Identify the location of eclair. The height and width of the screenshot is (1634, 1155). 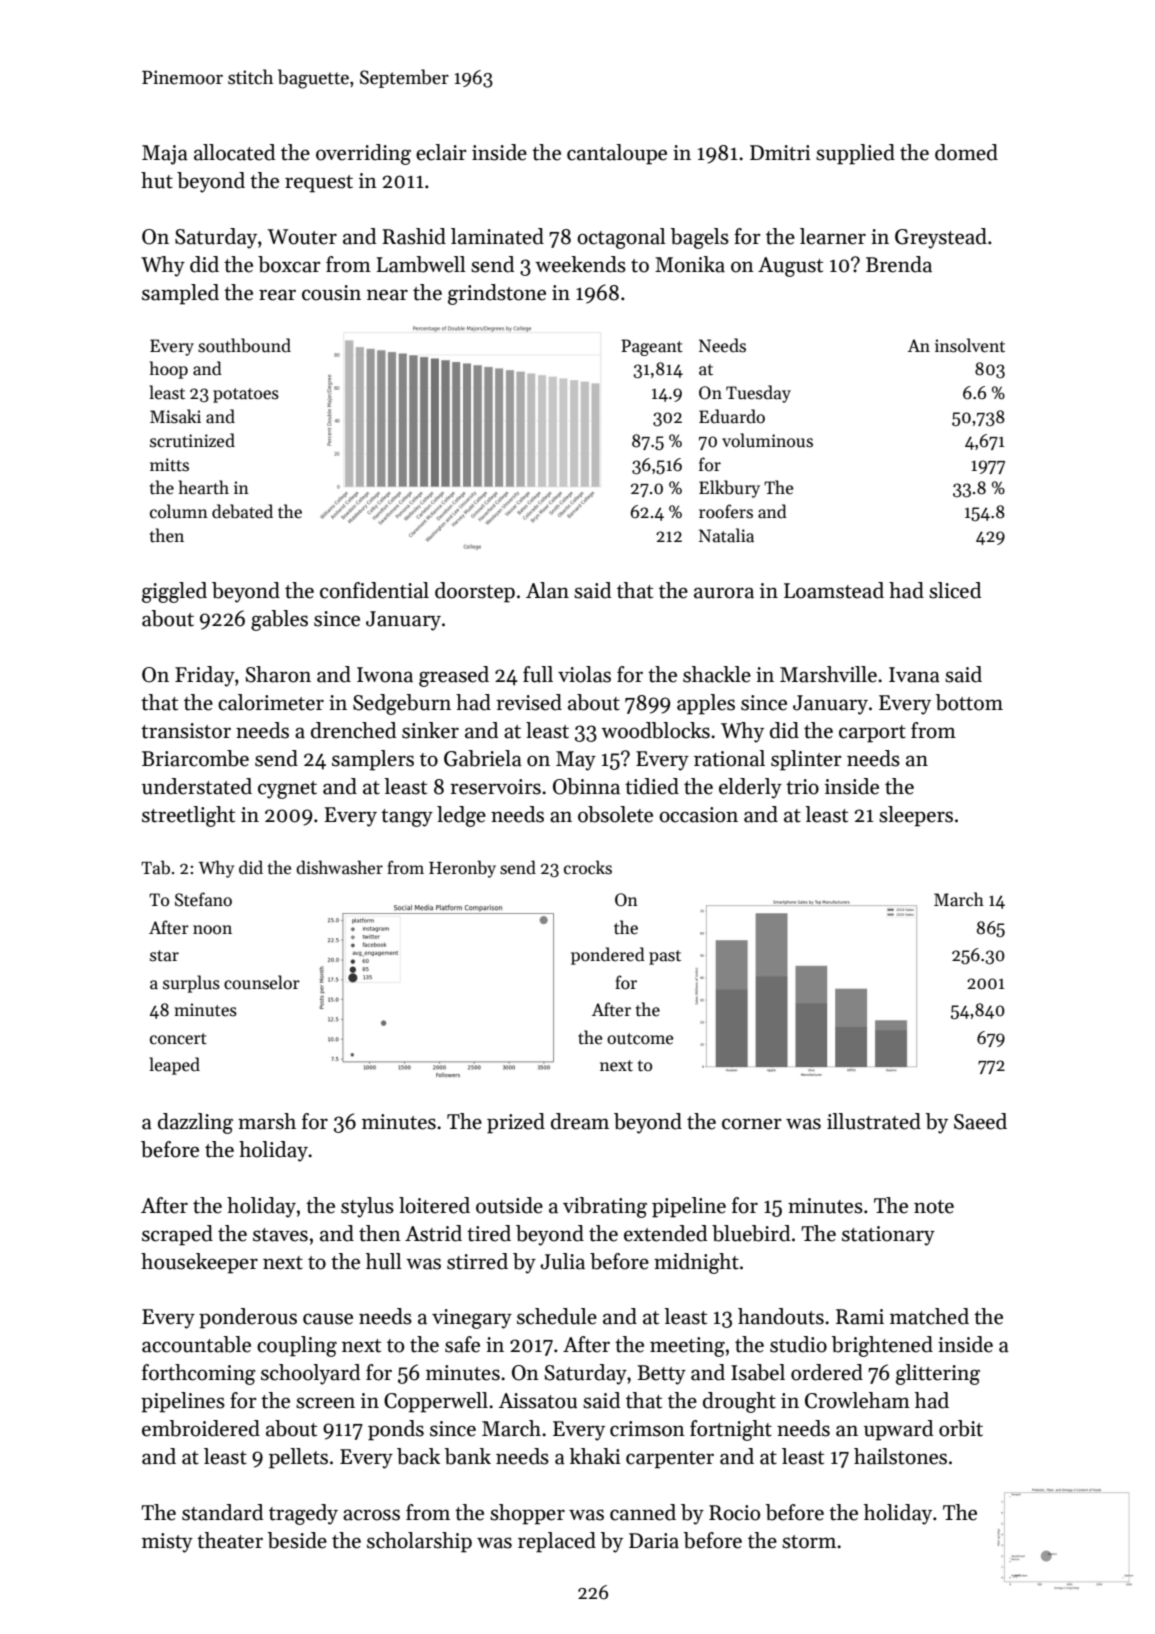
(441, 152).
